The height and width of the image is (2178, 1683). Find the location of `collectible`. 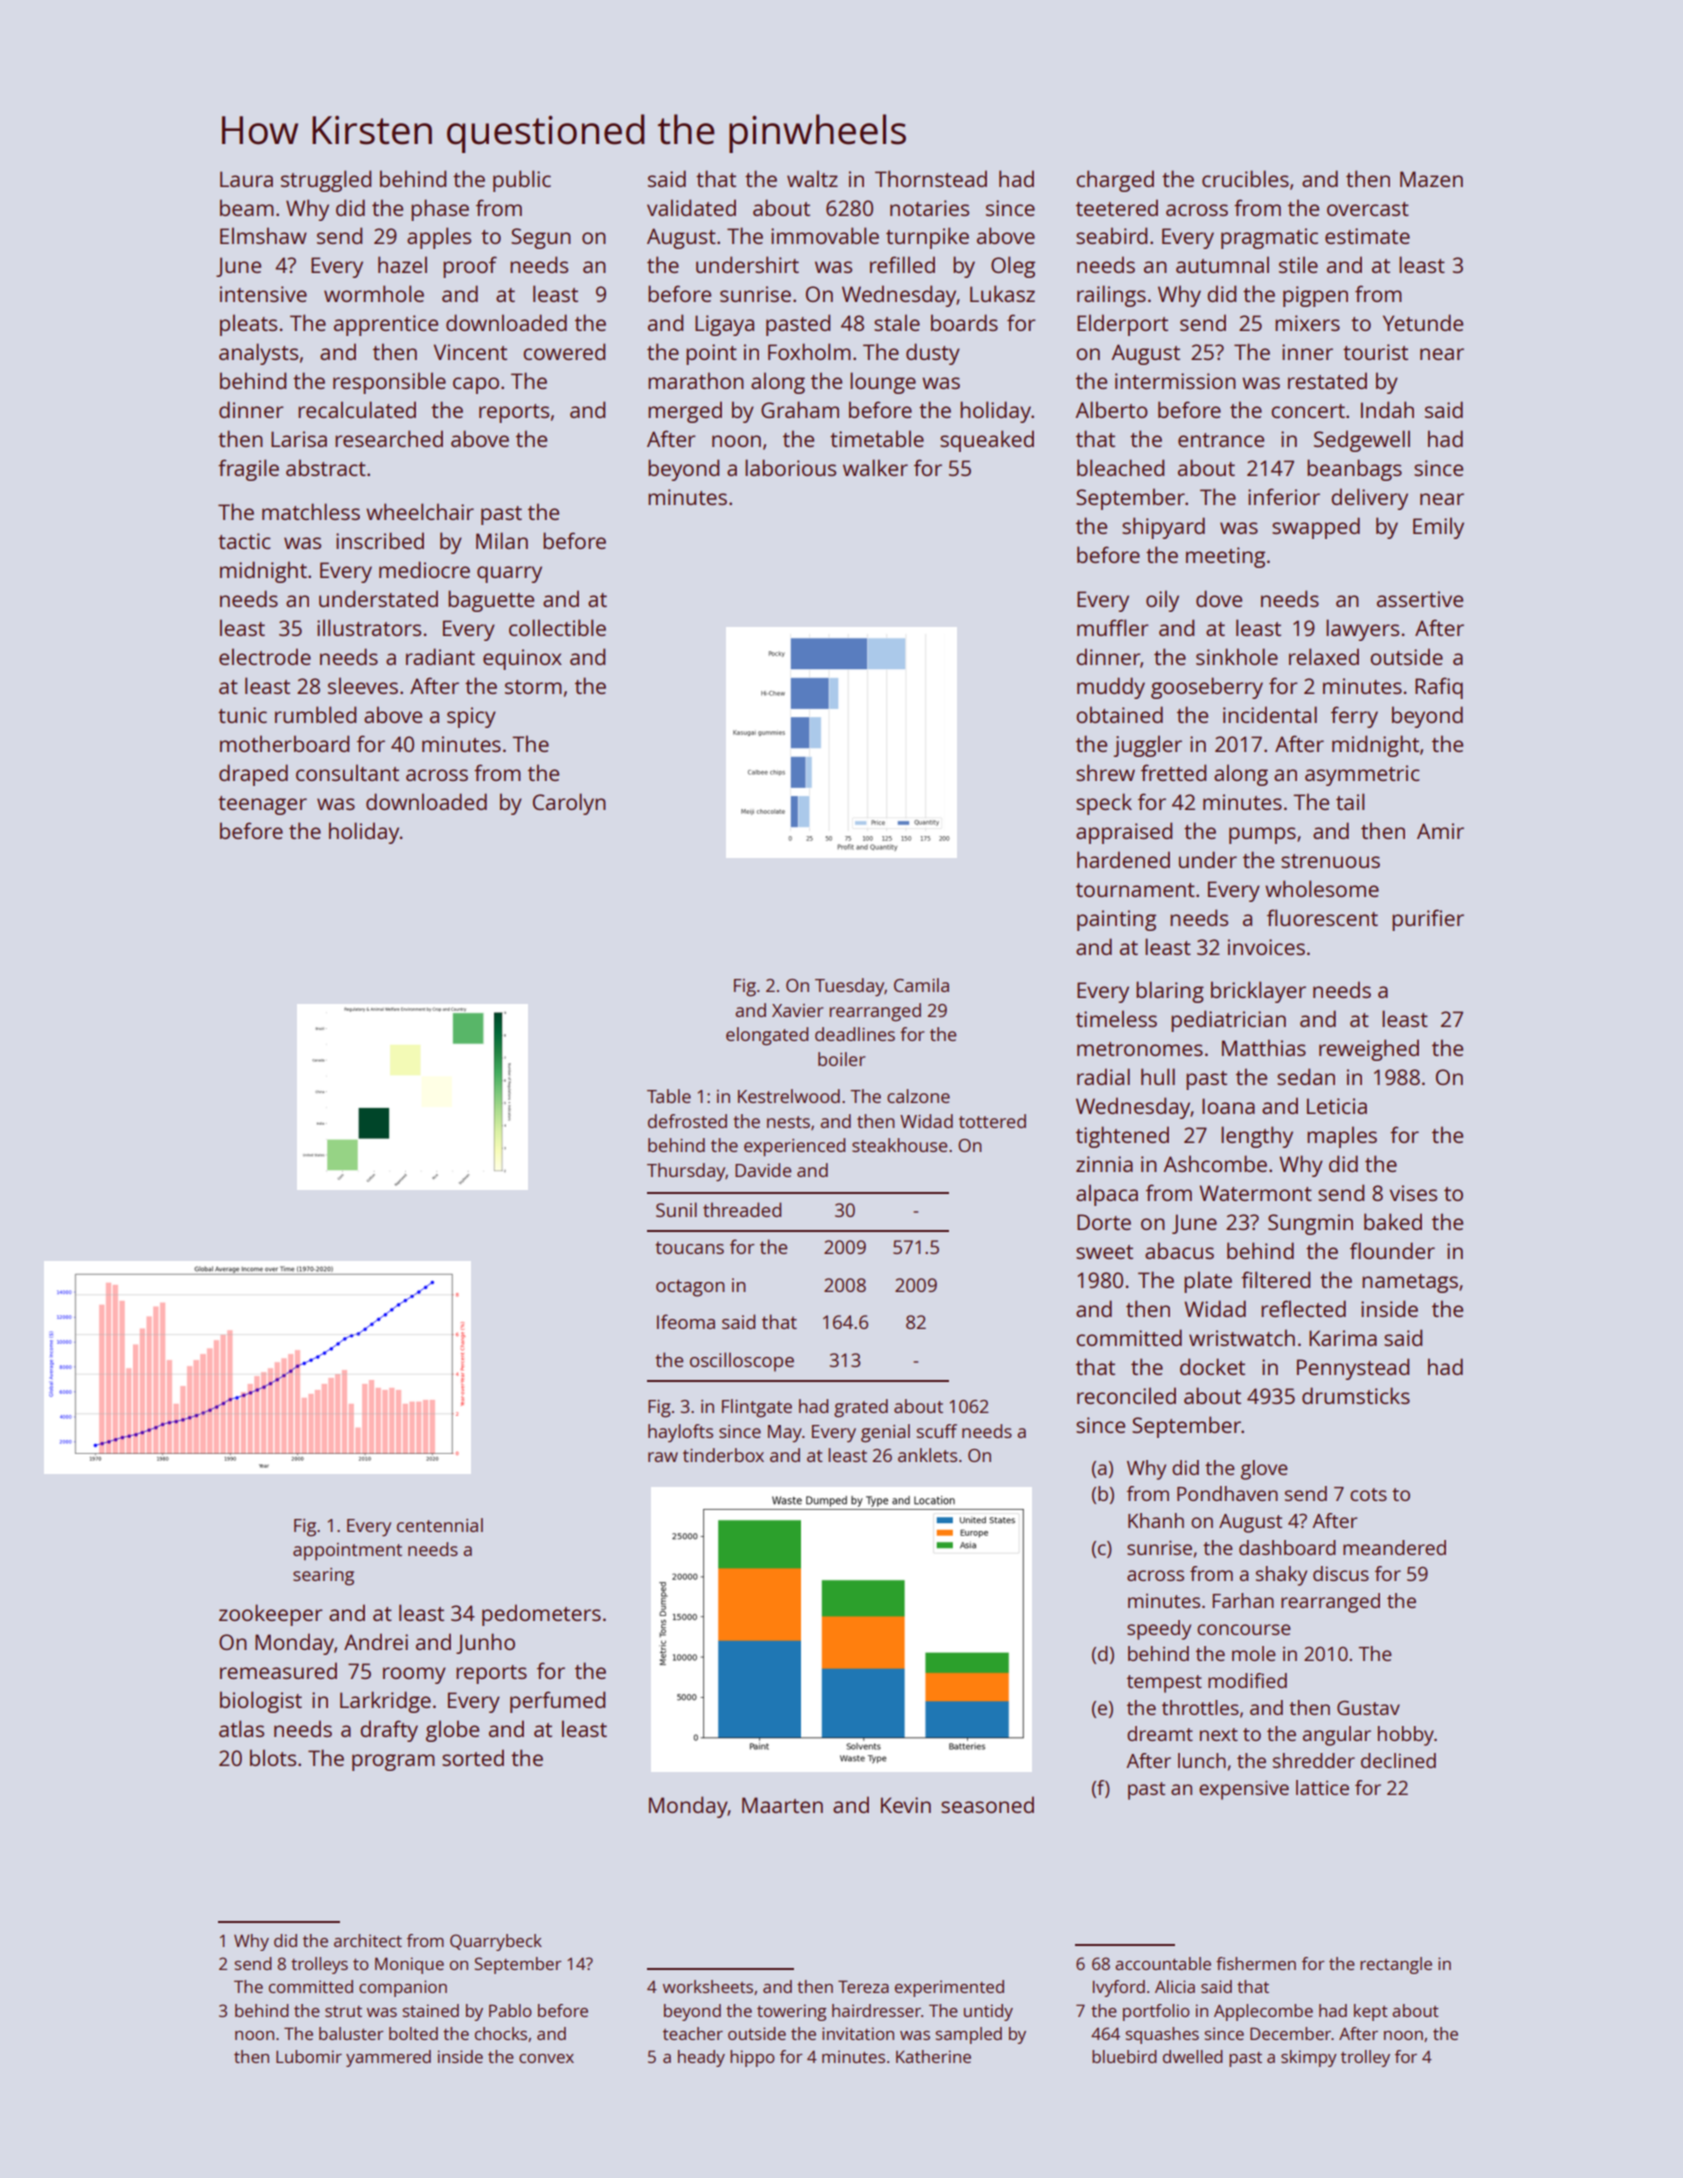

collectible is located at coordinates (557, 627).
